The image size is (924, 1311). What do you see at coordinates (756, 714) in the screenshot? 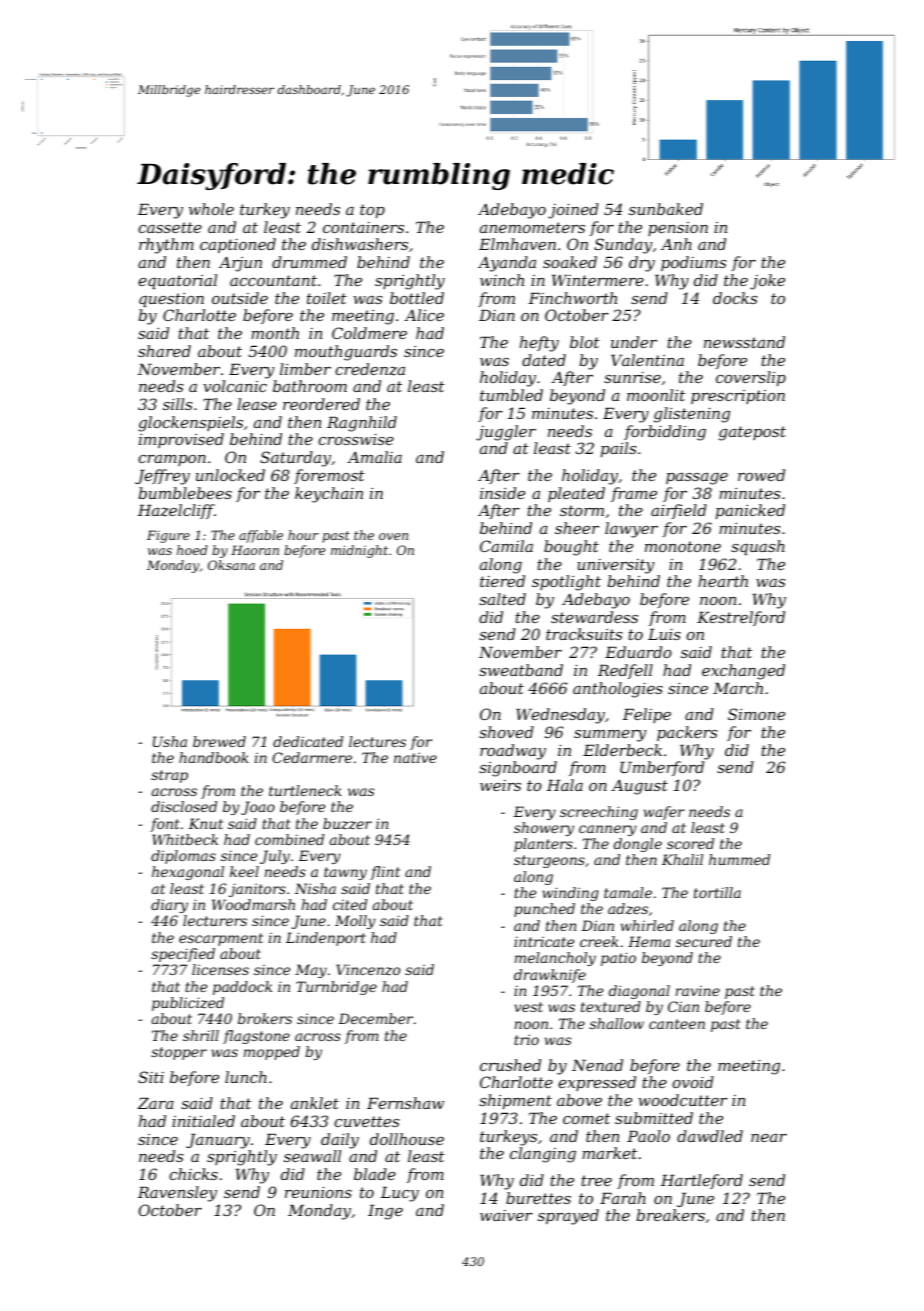
I see `Simone` at bounding box center [756, 714].
